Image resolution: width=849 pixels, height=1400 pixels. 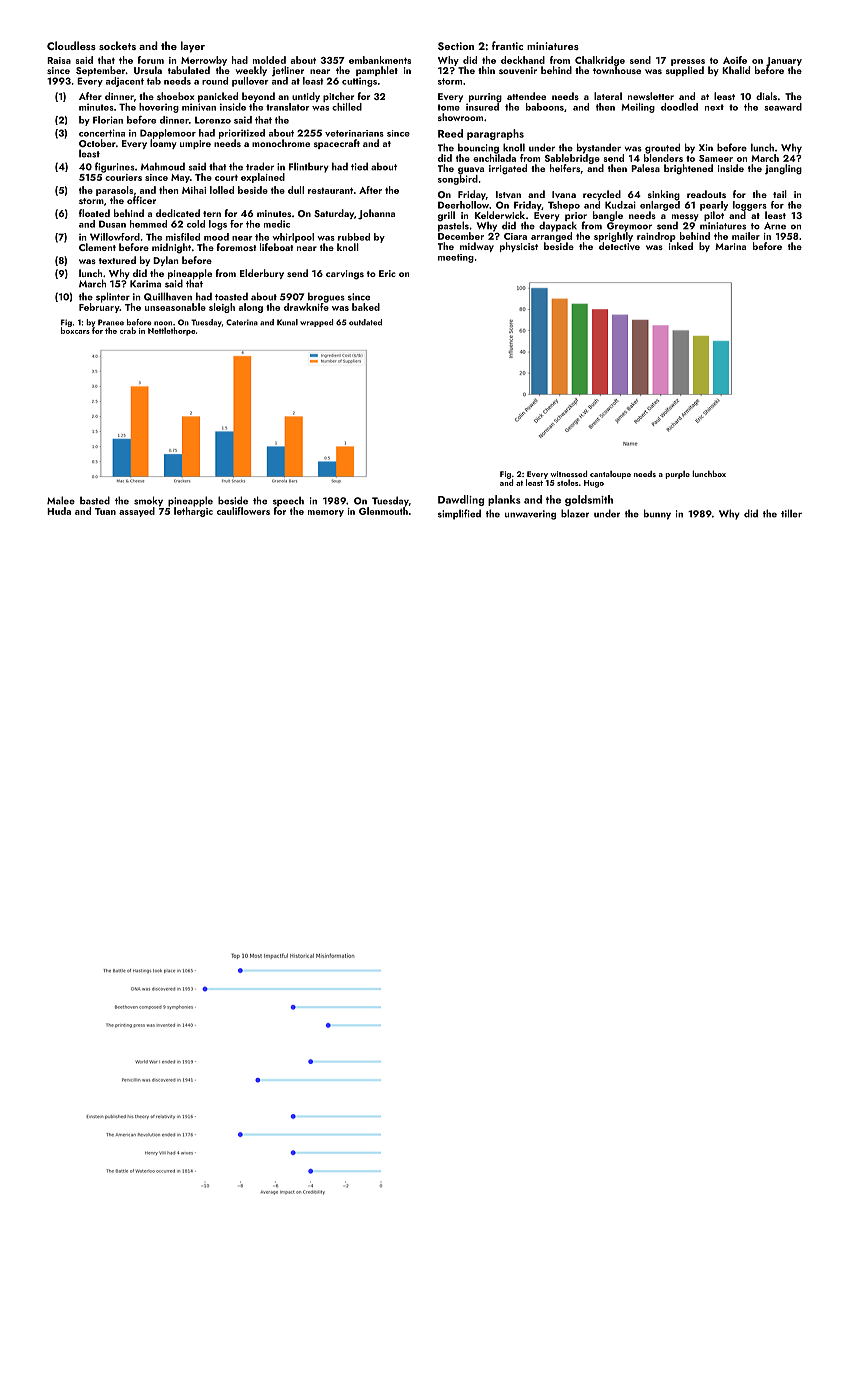 I want to click on tiller, so click(x=791, y=513).
